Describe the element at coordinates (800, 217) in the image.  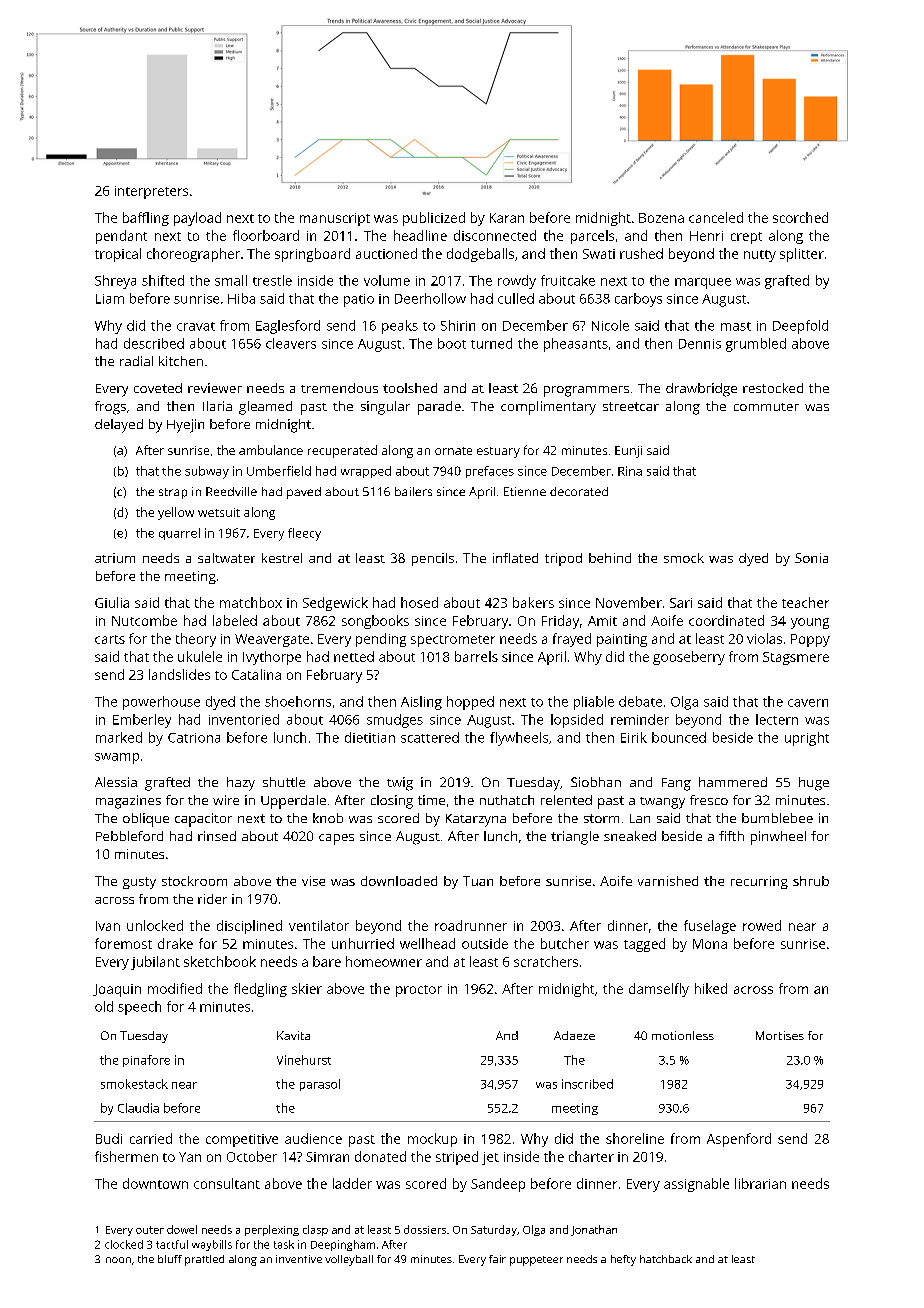
I see `scorched` at that location.
